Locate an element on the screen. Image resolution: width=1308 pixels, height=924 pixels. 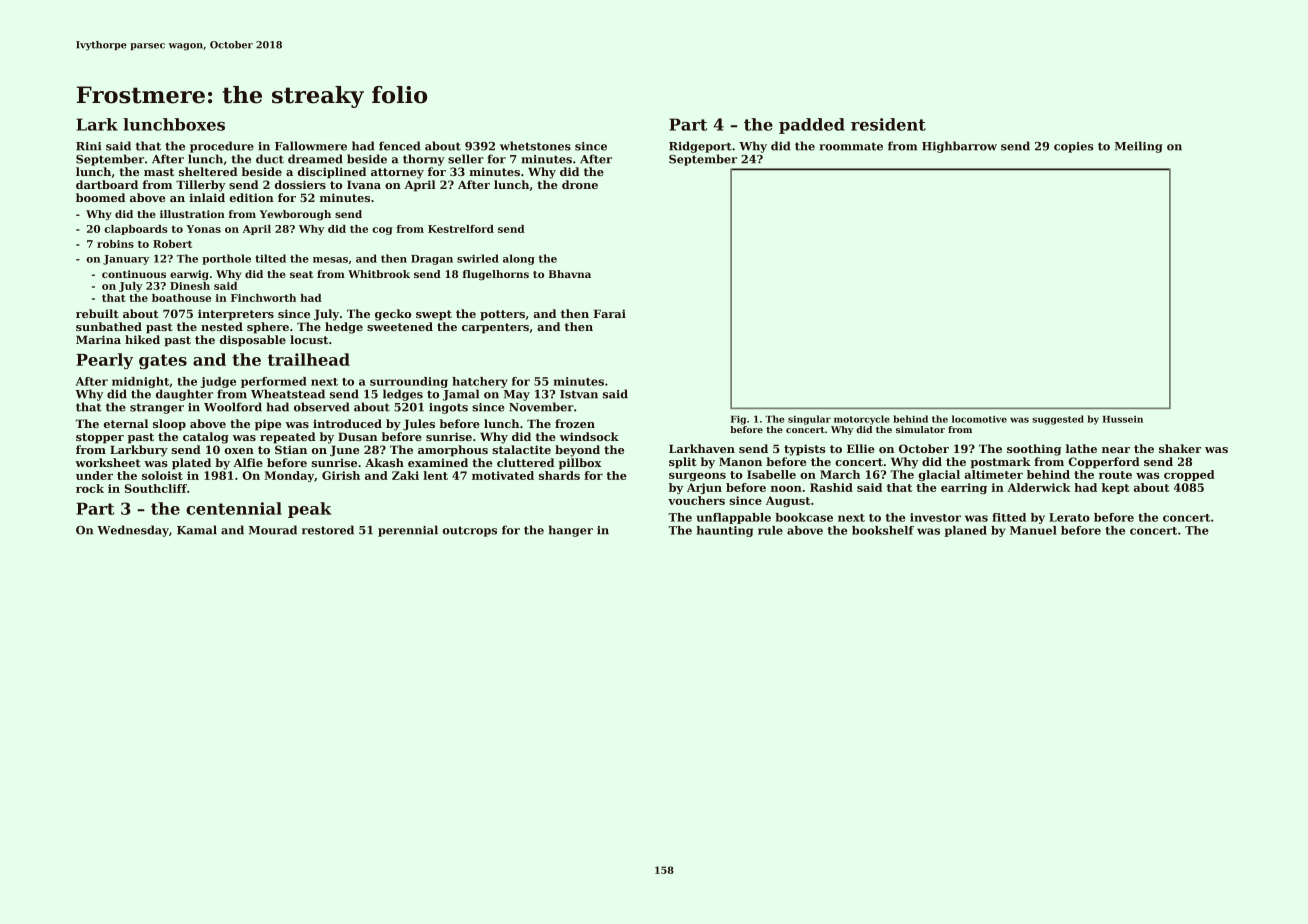
padded is located at coordinates (812, 126).
